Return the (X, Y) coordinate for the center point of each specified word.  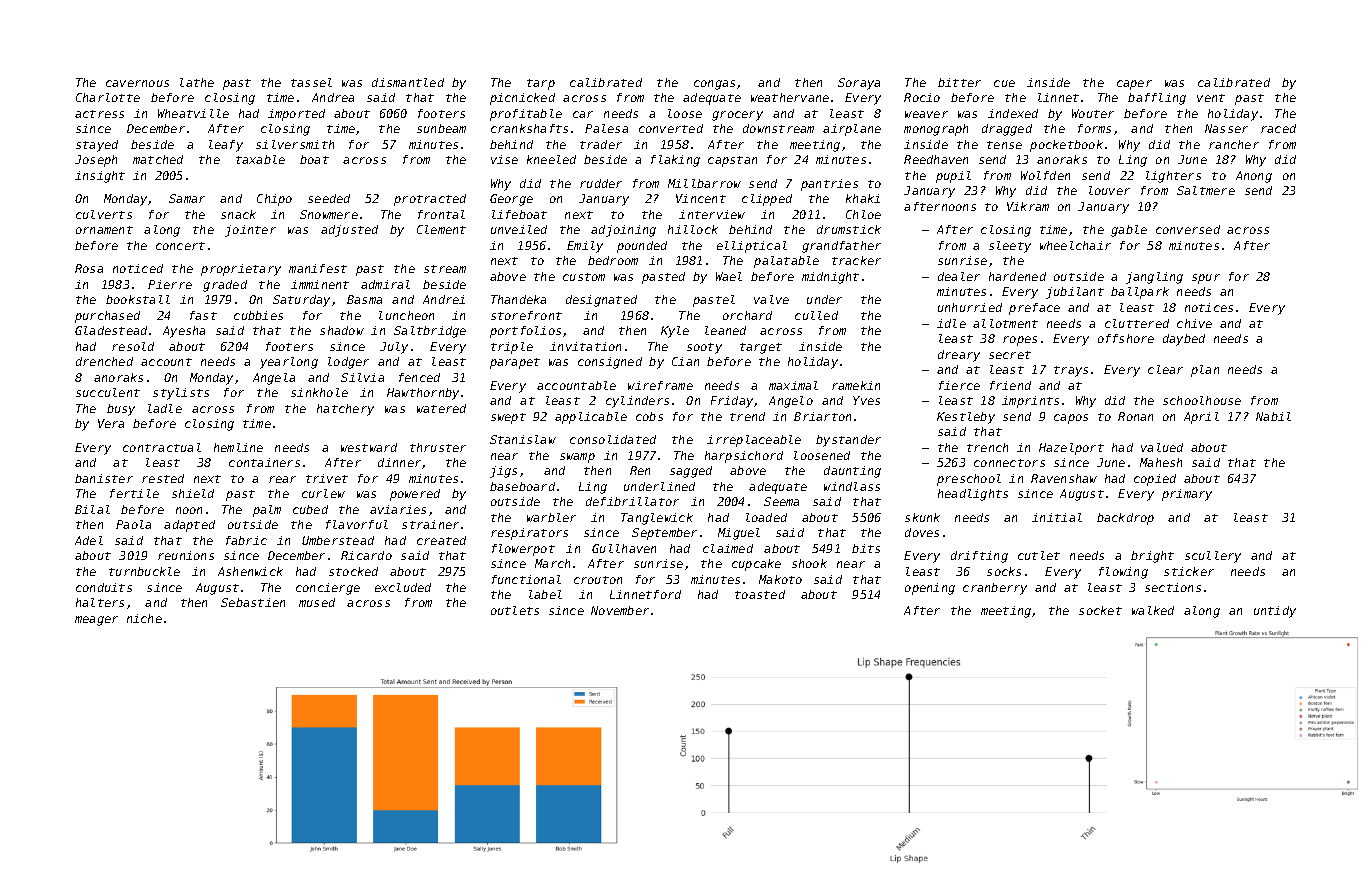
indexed (1013, 113)
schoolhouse (1202, 400)
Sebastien (253, 602)
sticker (1189, 571)
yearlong (289, 363)
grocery (737, 116)
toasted (760, 594)
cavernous (137, 83)
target (761, 348)
